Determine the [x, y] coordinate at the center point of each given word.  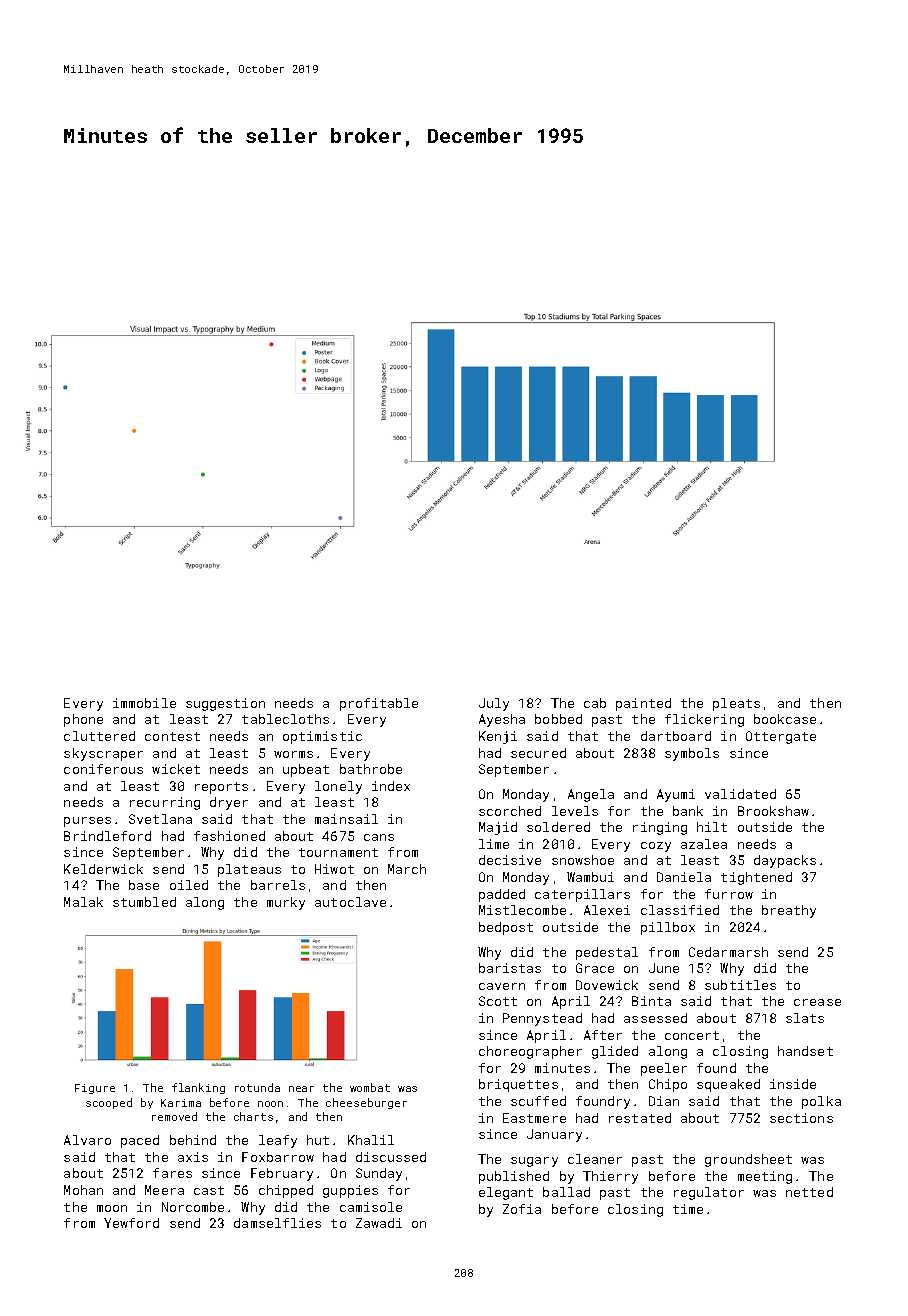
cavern [502, 986]
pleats [736, 704]
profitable [379, 704]
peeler [664, 1069]
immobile [144, 703]
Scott [498, 1001]
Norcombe [193, 1207]
